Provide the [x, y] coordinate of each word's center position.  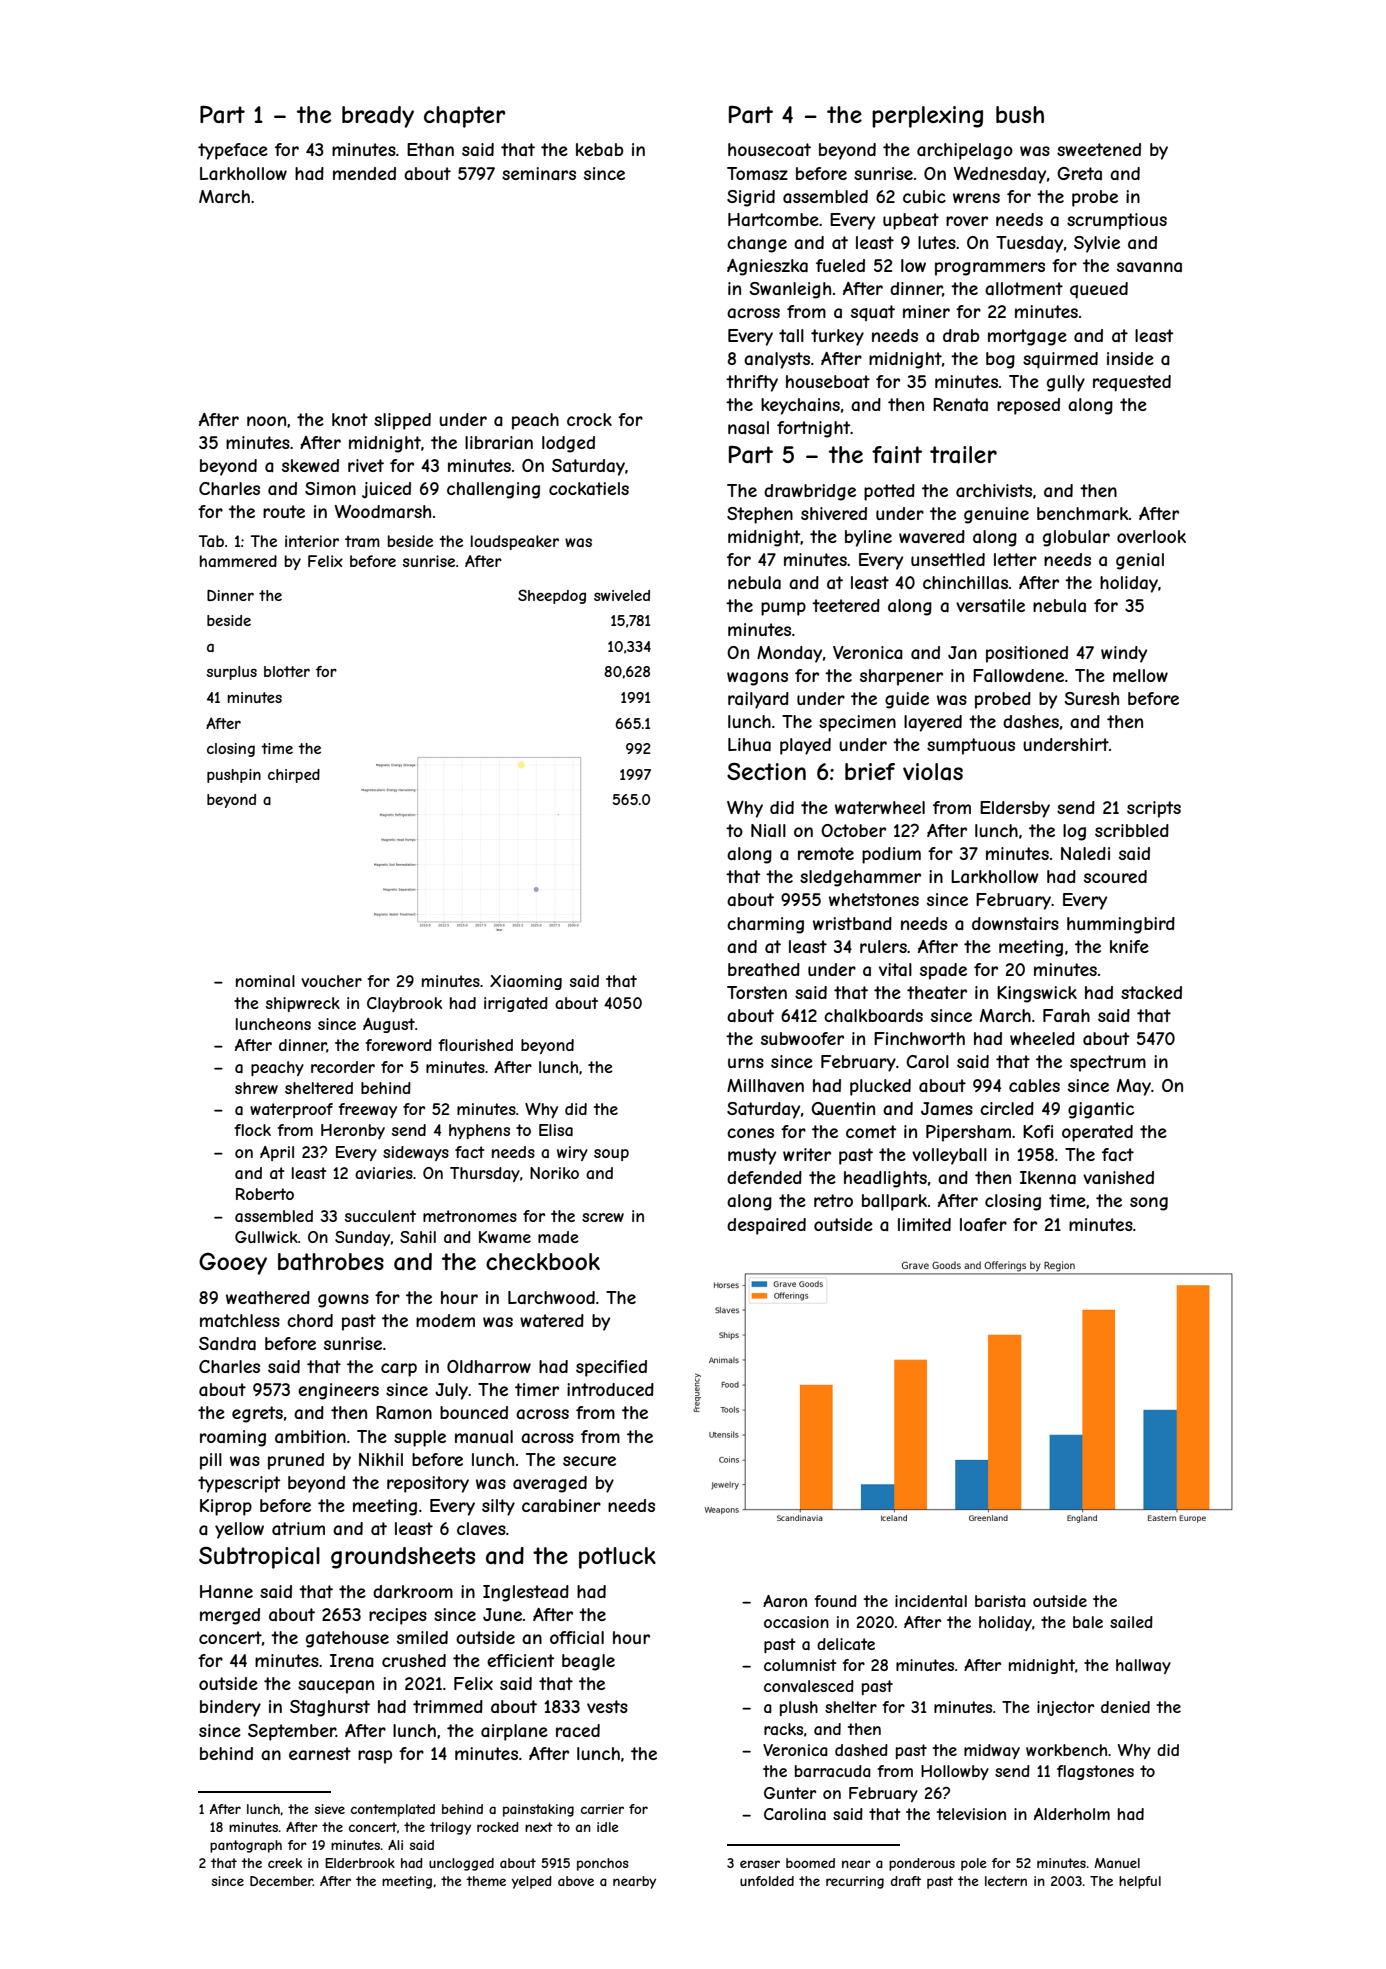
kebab [599, 149]
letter [1015, 559]
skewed [310, 465]
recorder [343, 1067]
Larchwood [551, 1297]
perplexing [927, 117]
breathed [764, 969]
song [1149, 1204]
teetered [846, 605]
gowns [343, 1301]
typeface [233, 151]
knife [1129, 946]
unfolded [767, 1881]
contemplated [393, 1810]
